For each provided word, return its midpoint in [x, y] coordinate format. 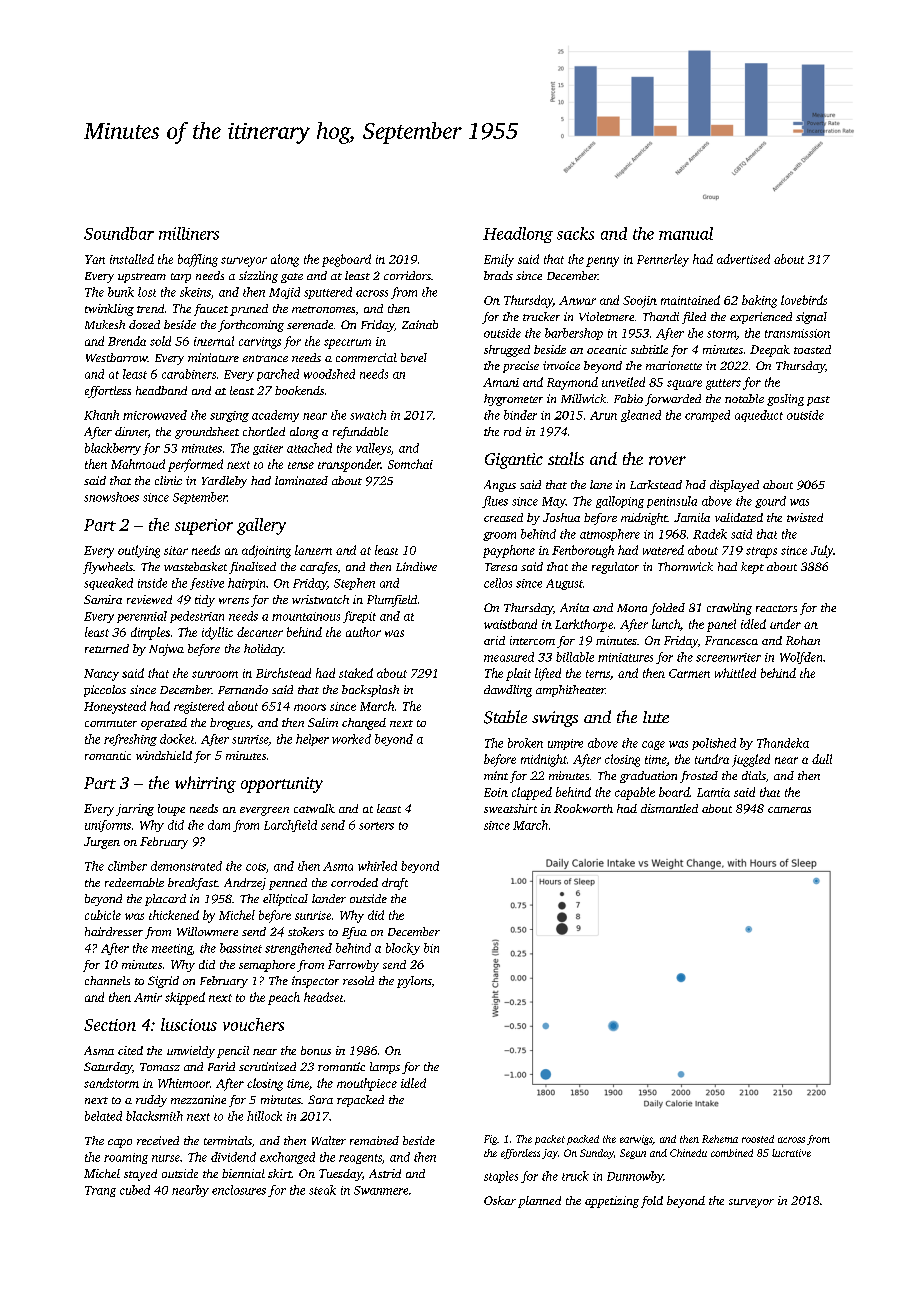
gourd [770, 502]
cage [653, 745]
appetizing [612, 1202]
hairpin [246, 584]
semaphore [267, 966]
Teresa [501, 567]
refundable [360, 433]
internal [214, 341]
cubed [135, 1190]
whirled [377, 866]
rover [667, 460]
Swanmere [381, 1190]
